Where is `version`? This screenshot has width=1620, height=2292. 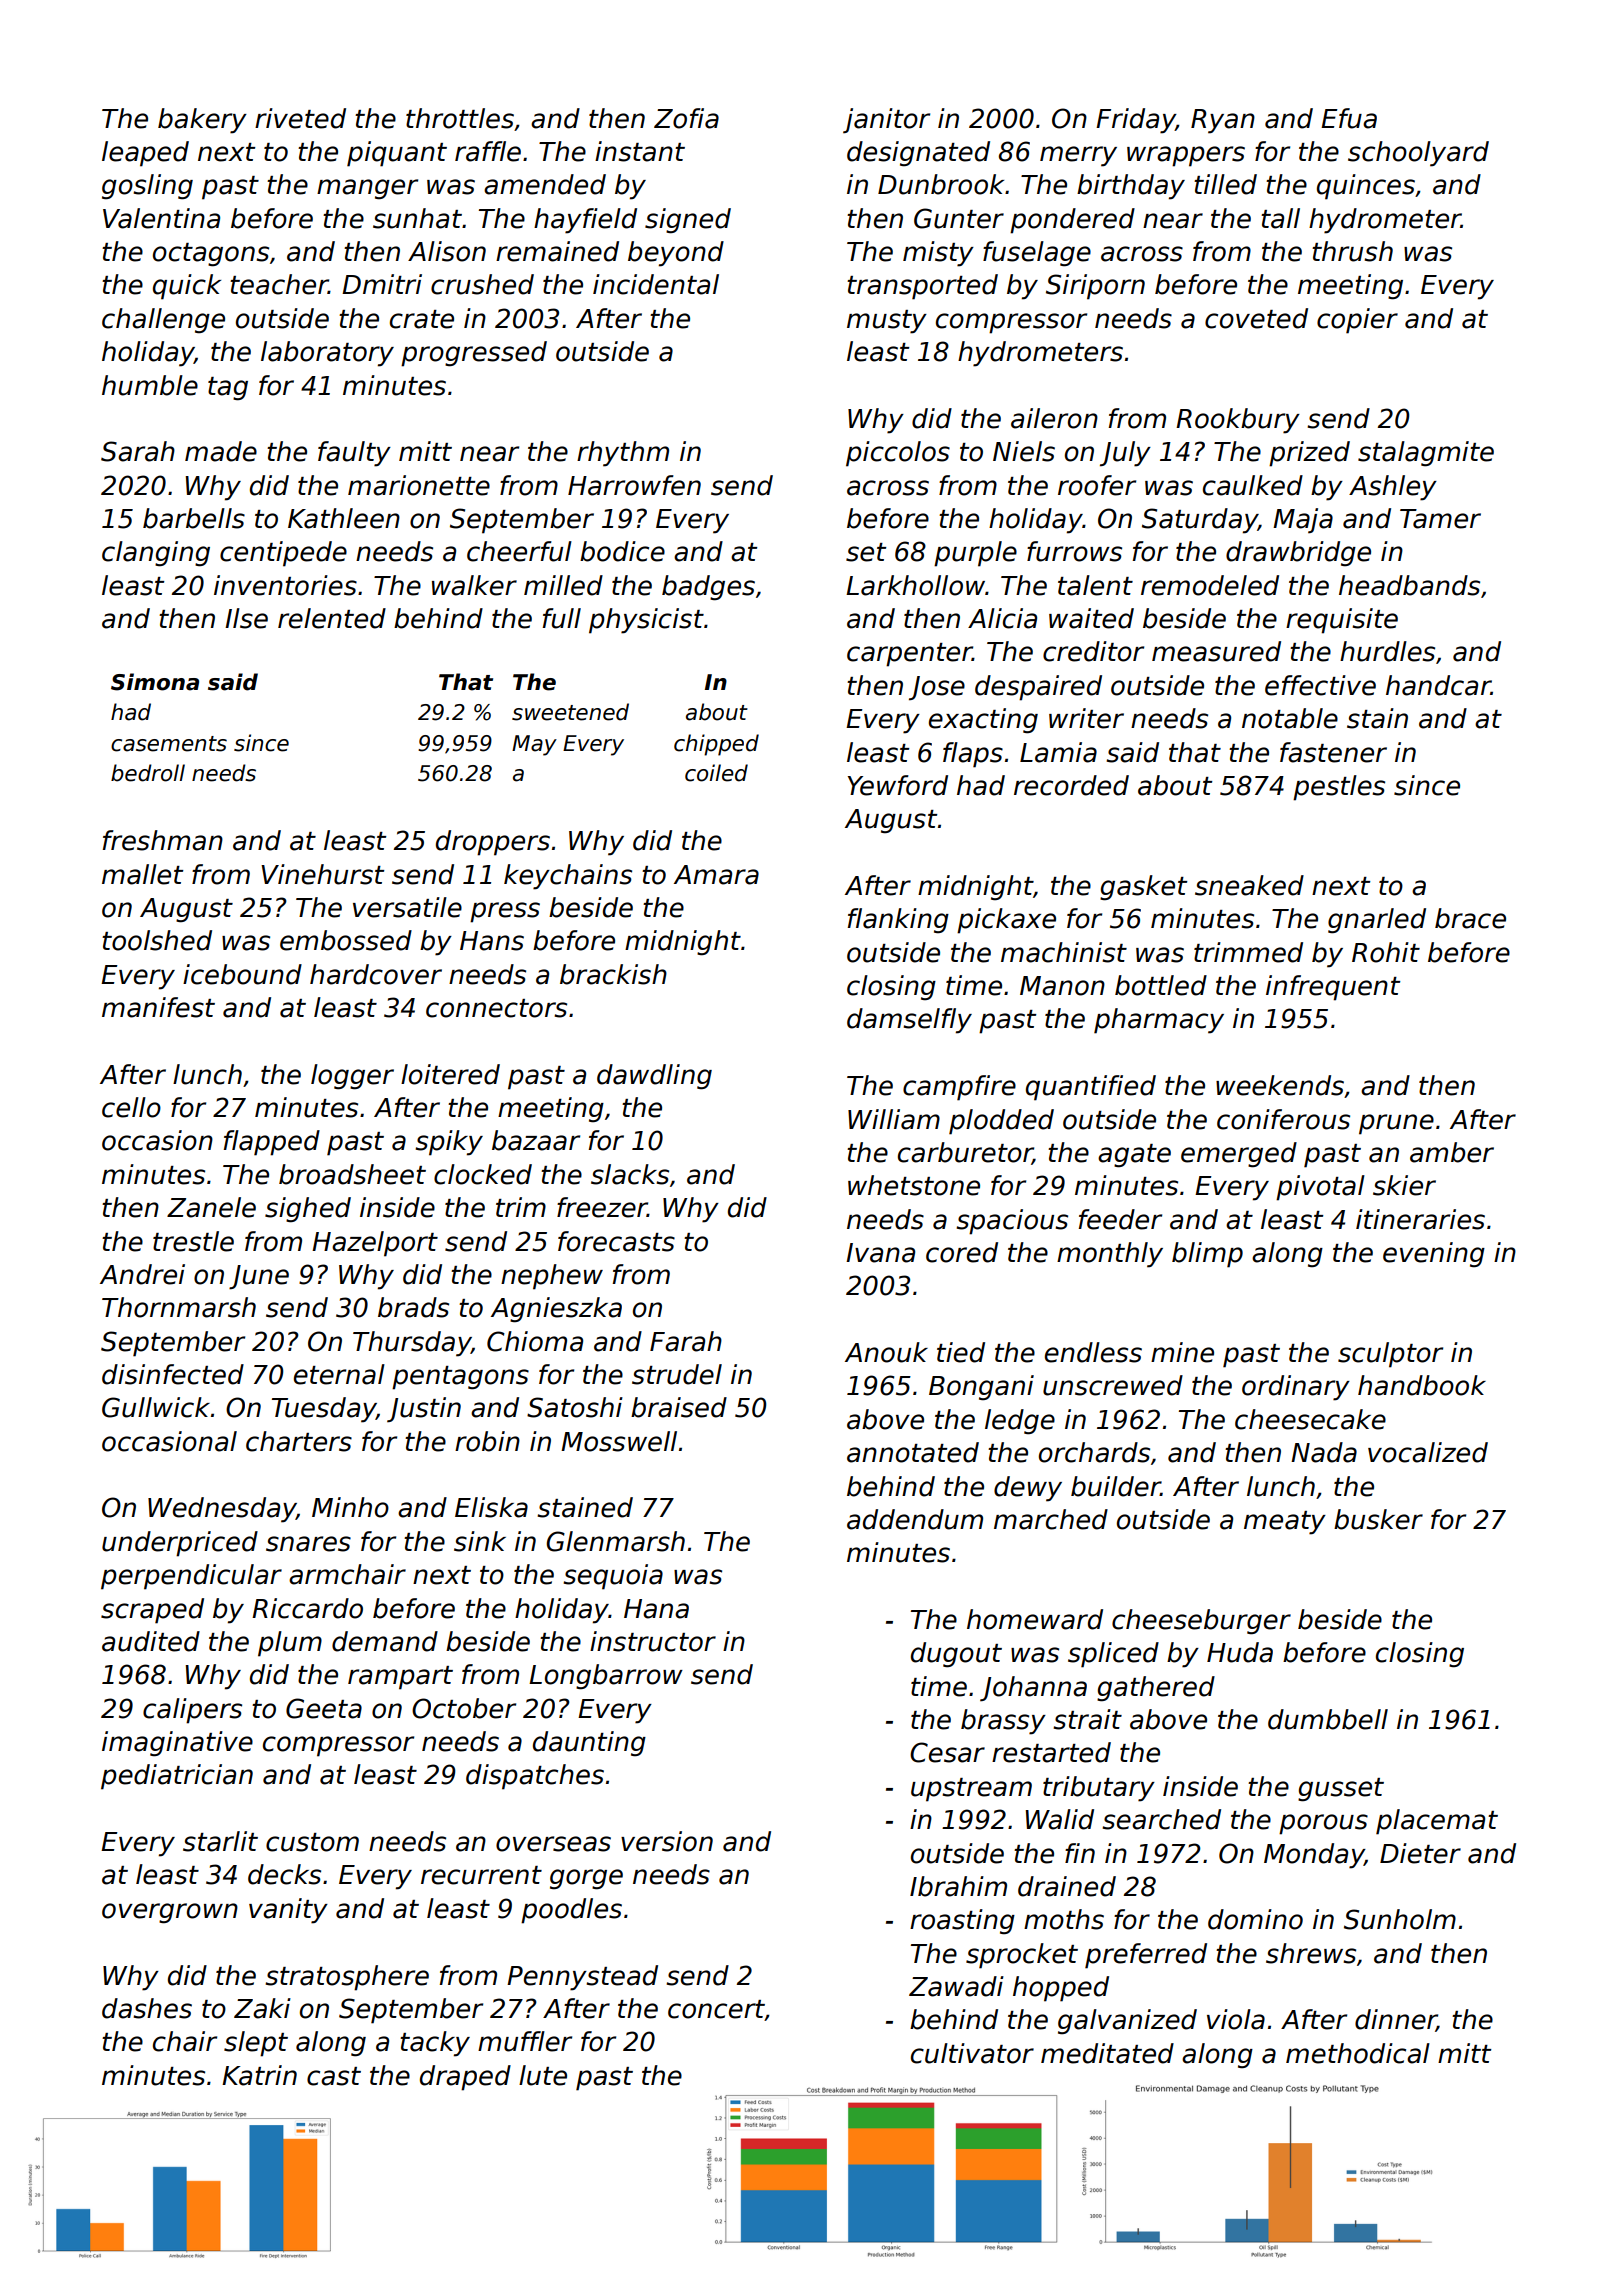 version is located at coordinates (667, 1841).
